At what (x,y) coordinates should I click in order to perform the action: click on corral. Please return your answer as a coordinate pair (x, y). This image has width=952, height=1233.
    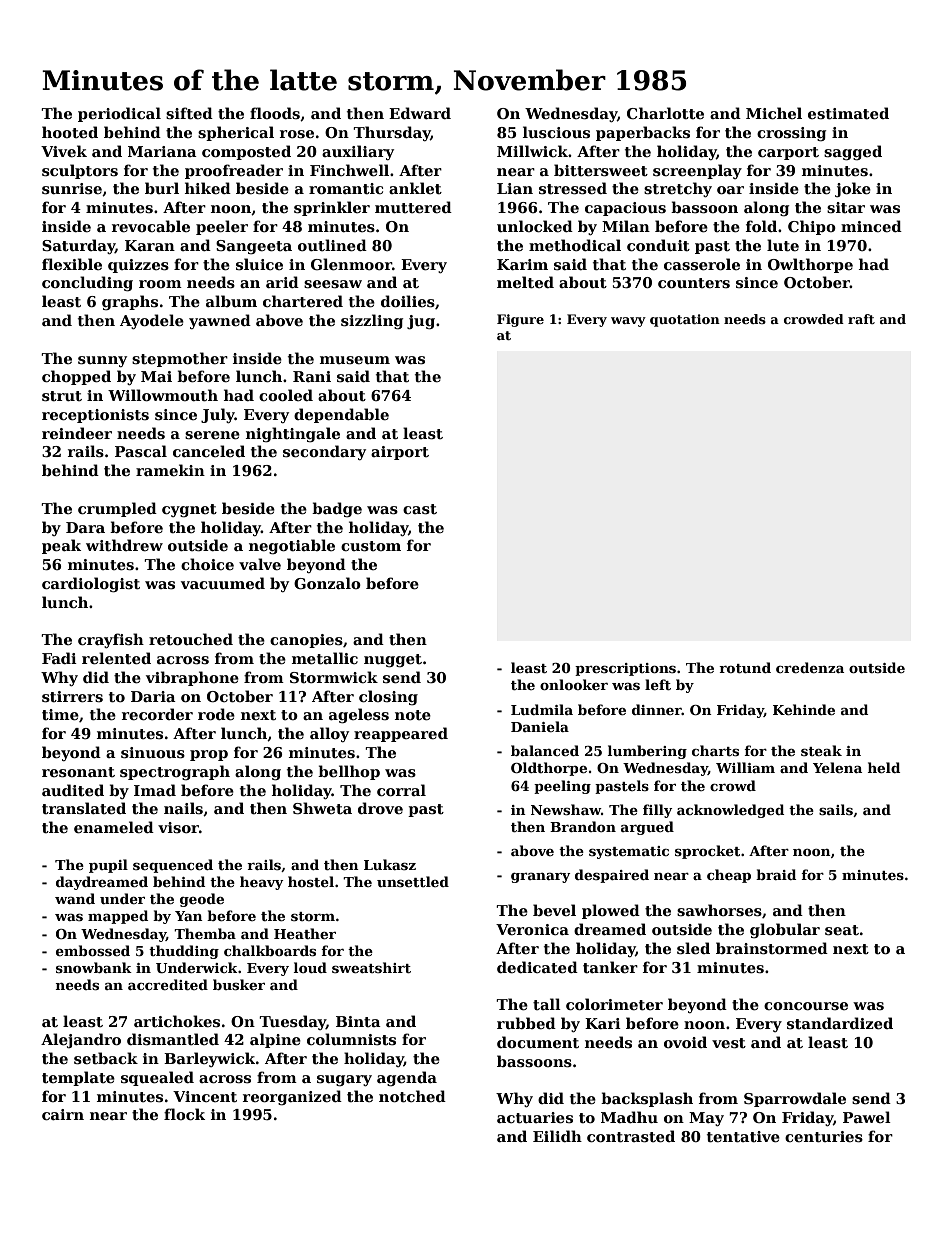
    Looking at the image, I should click on (401, 790).
